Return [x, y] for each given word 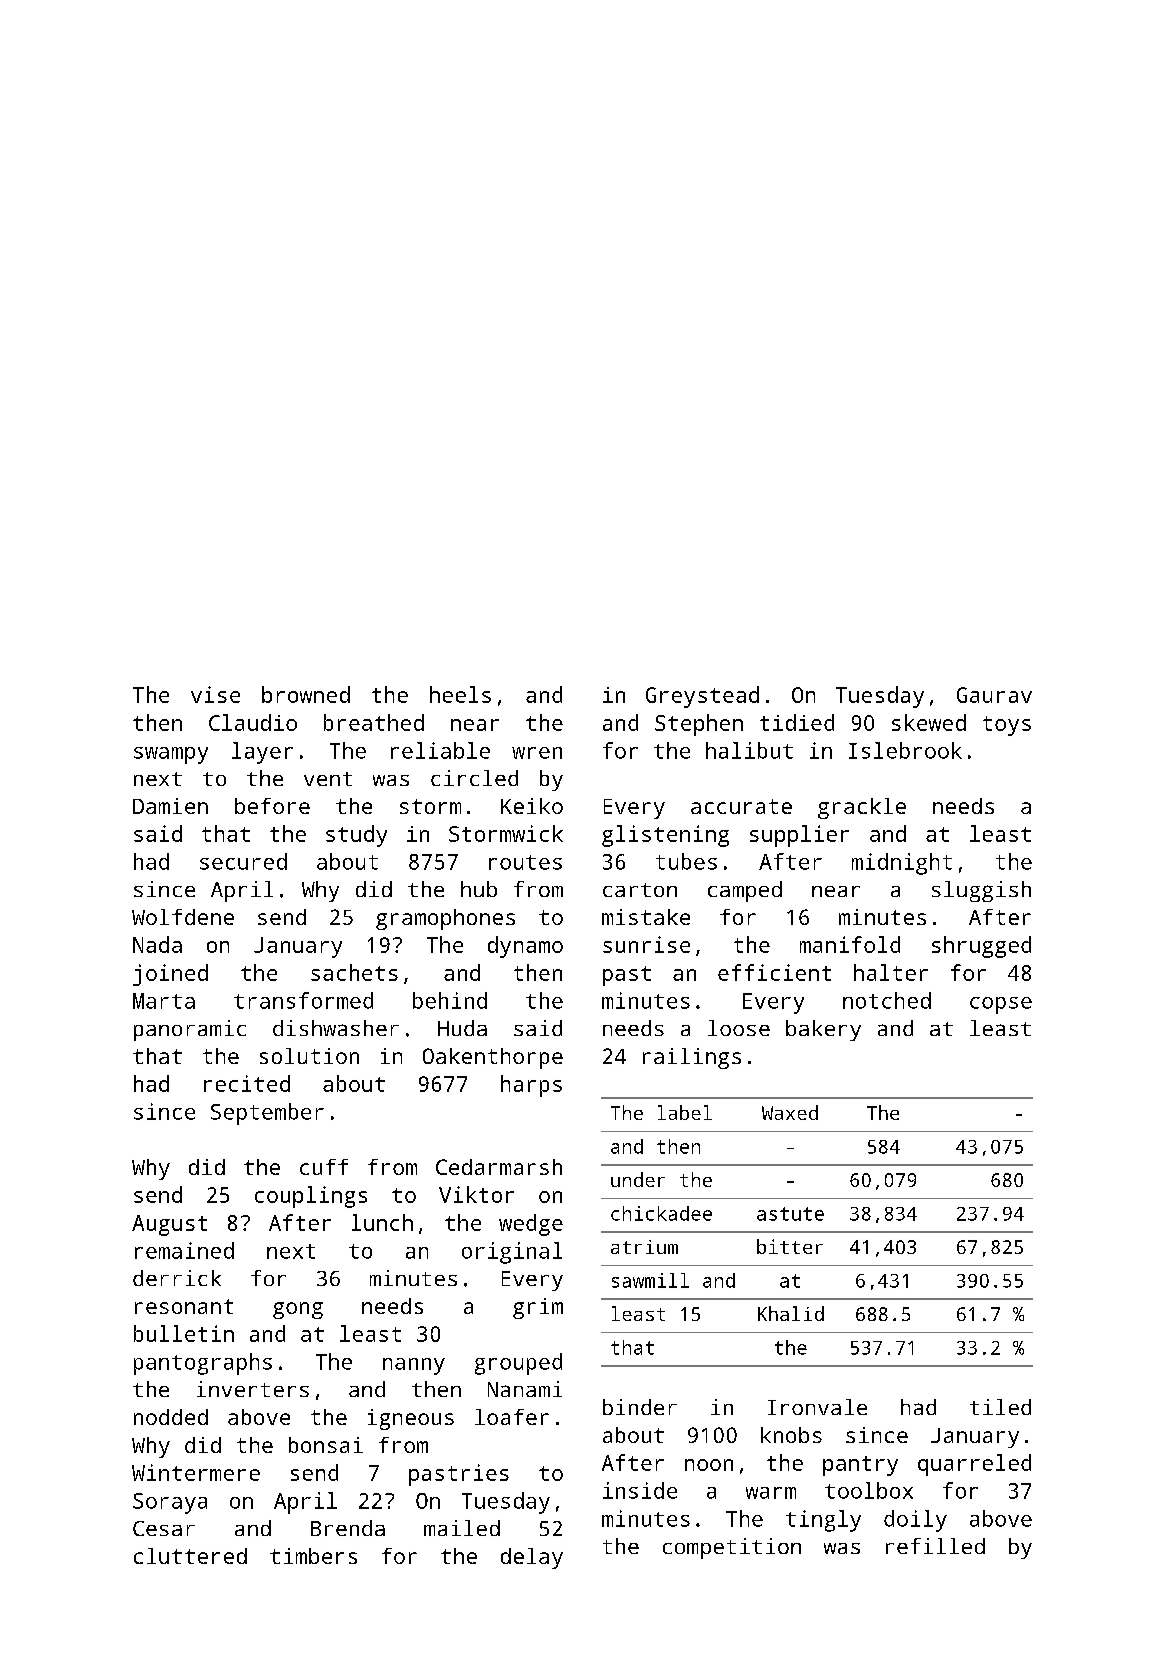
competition [732, 1548]
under [638, 1179]
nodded [171, 1417]
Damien [170, 806]
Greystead [702, 697]
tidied [797, 722]
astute [790, 1214]
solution [309, 1056]
